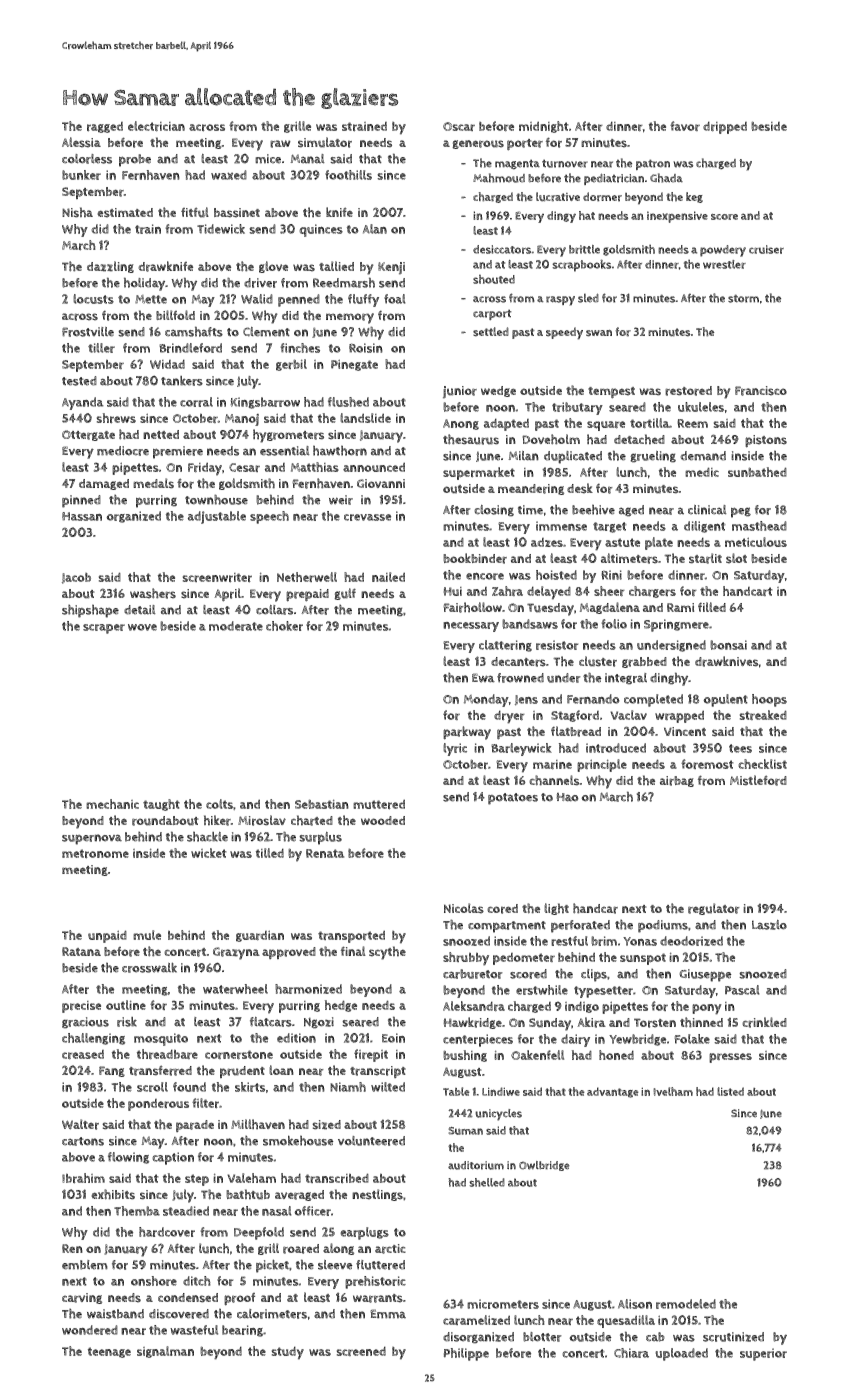  Describe the element at coordinates (326, 1125) in the screenshot. I see `sized` at that location.
